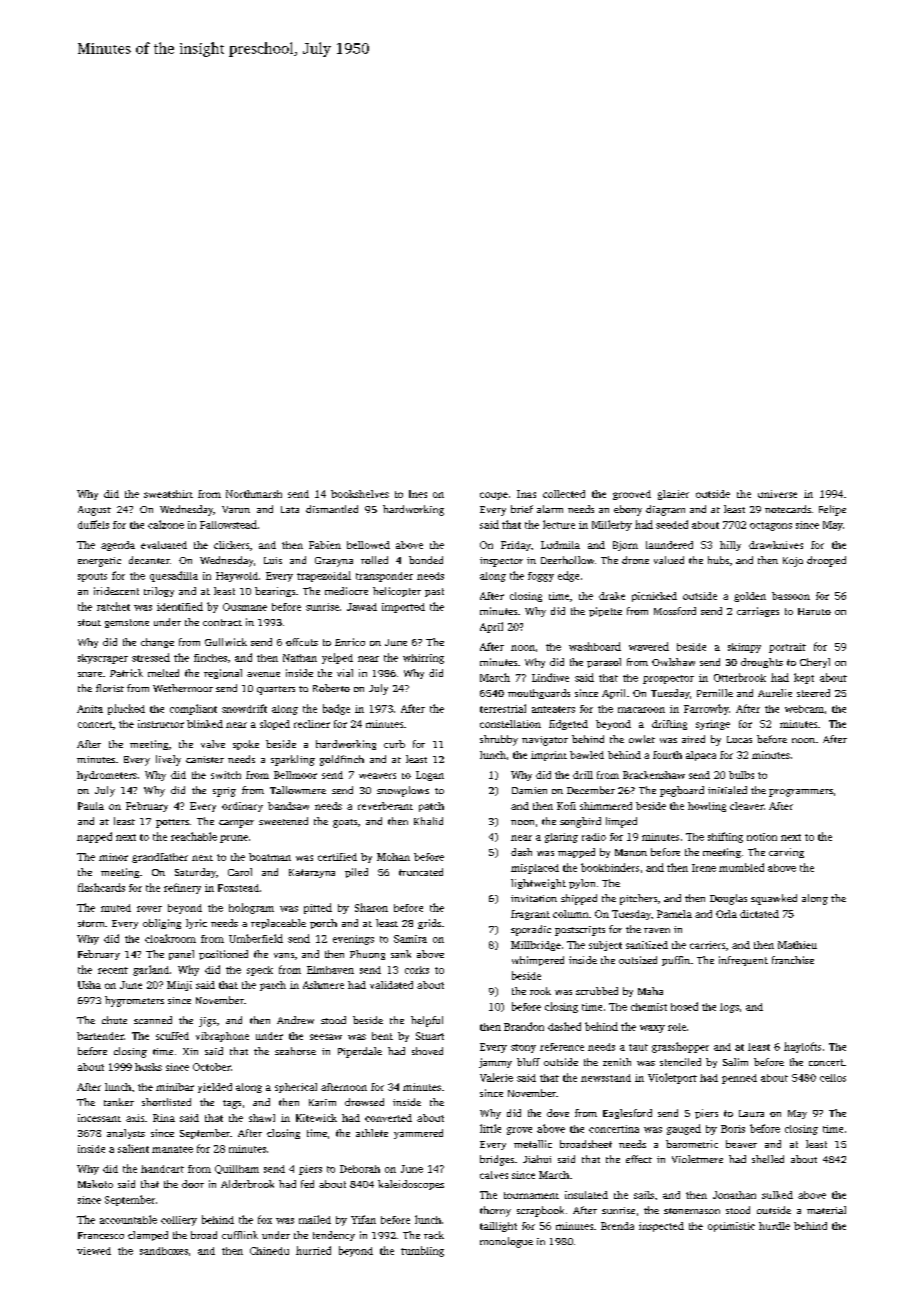 This screenshot has width=924, height=1308. Describe the element at coordinates (787, 648) in the screenshot. I see `portrait` at that location.
